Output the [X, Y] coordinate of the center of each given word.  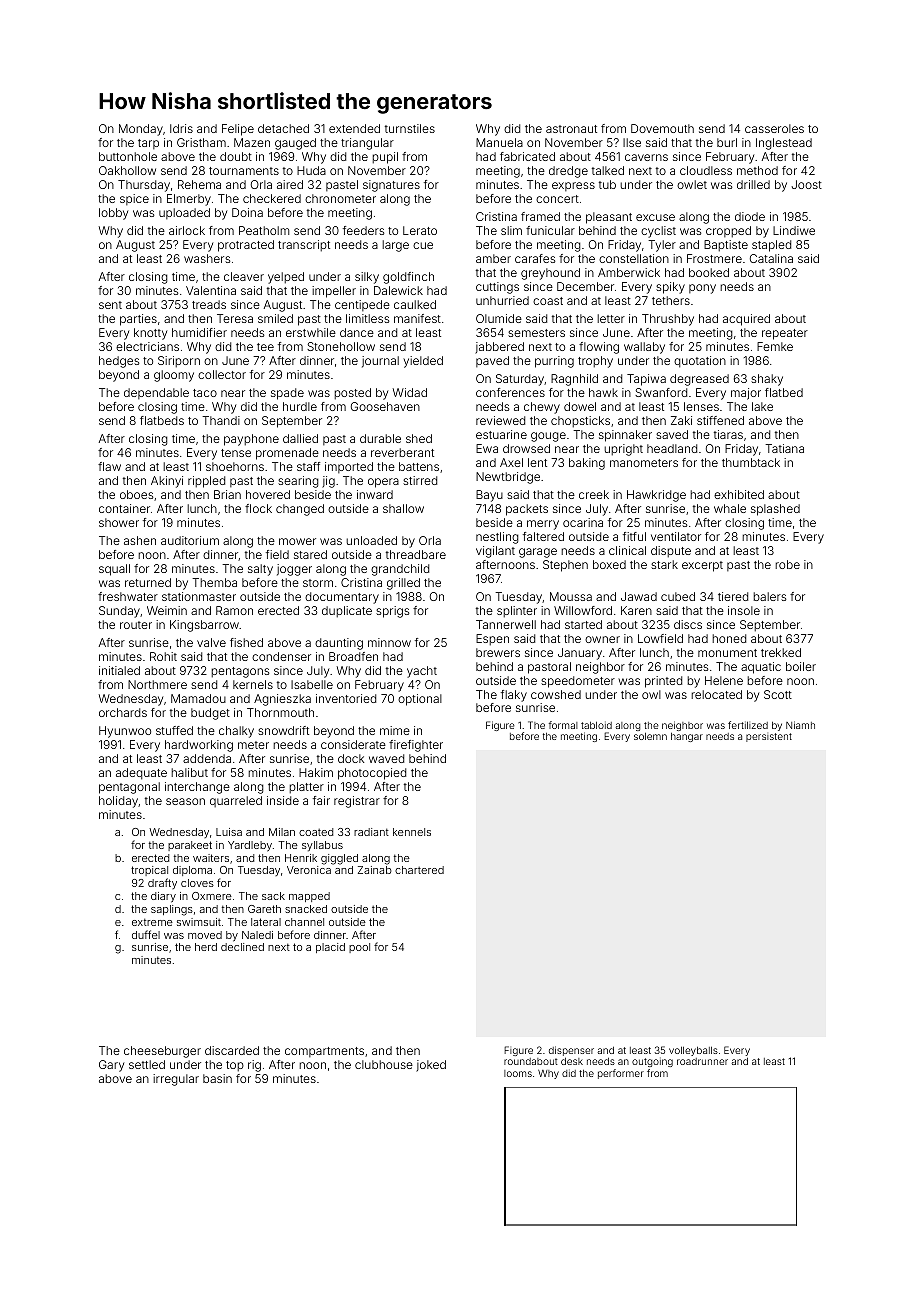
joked [431, 1066]
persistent [769, 737]
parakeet [190, 846]
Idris [181, 128]
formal [563, 725]
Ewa [487, 448]
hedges [119, 362]
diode [750, 216]
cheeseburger [162, 1052]
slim [511, 230]
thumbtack [751, 462]
